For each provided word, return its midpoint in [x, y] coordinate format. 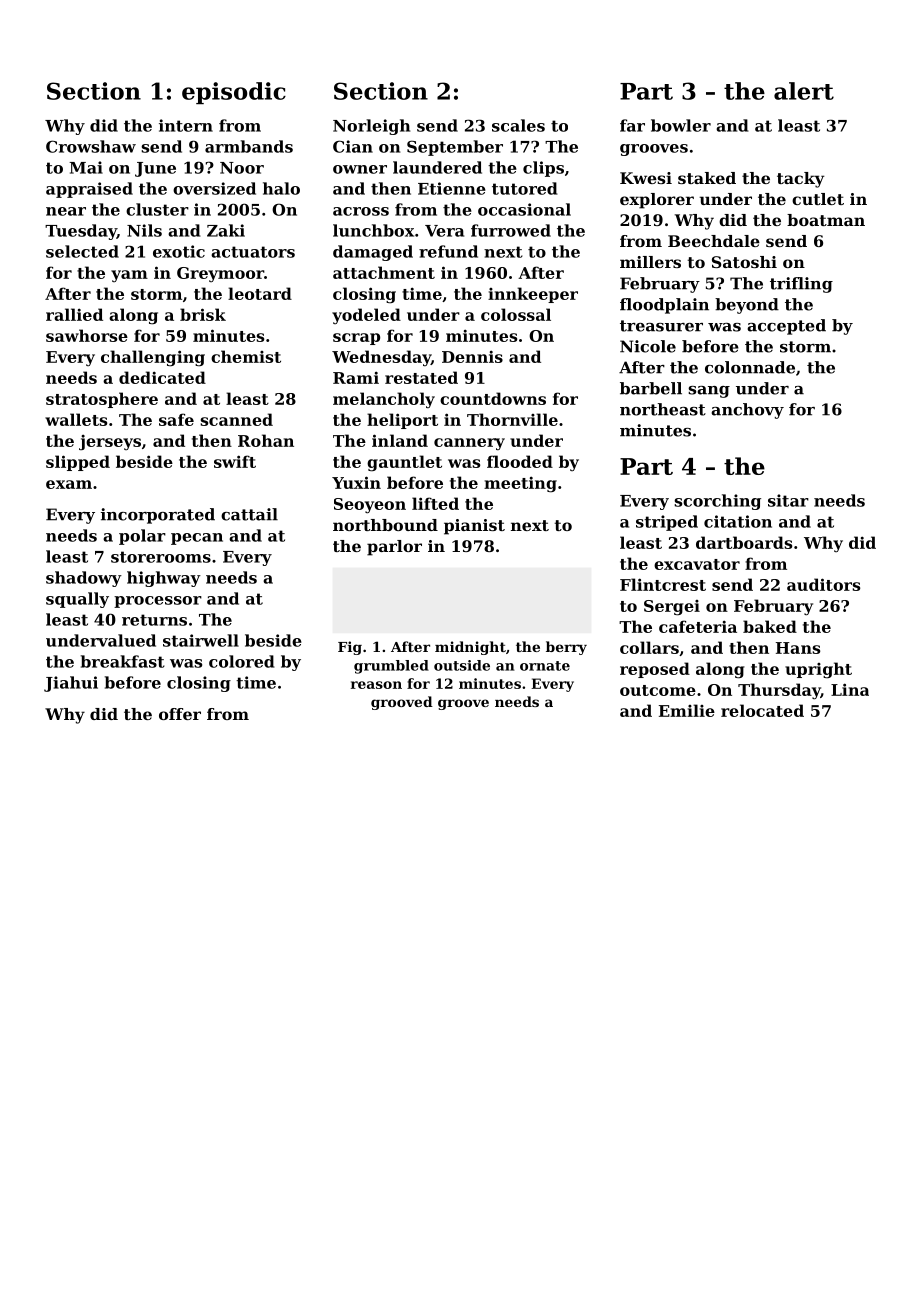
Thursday [779, 691]
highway [164, 579]
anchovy [747, 411]
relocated [762, 710]
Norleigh [371, 127]
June [155, 169]
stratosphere [102, 400]
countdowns [493, 398]
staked [707, 178]
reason [376, 685]
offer [180, 714]
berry [566, 648]
